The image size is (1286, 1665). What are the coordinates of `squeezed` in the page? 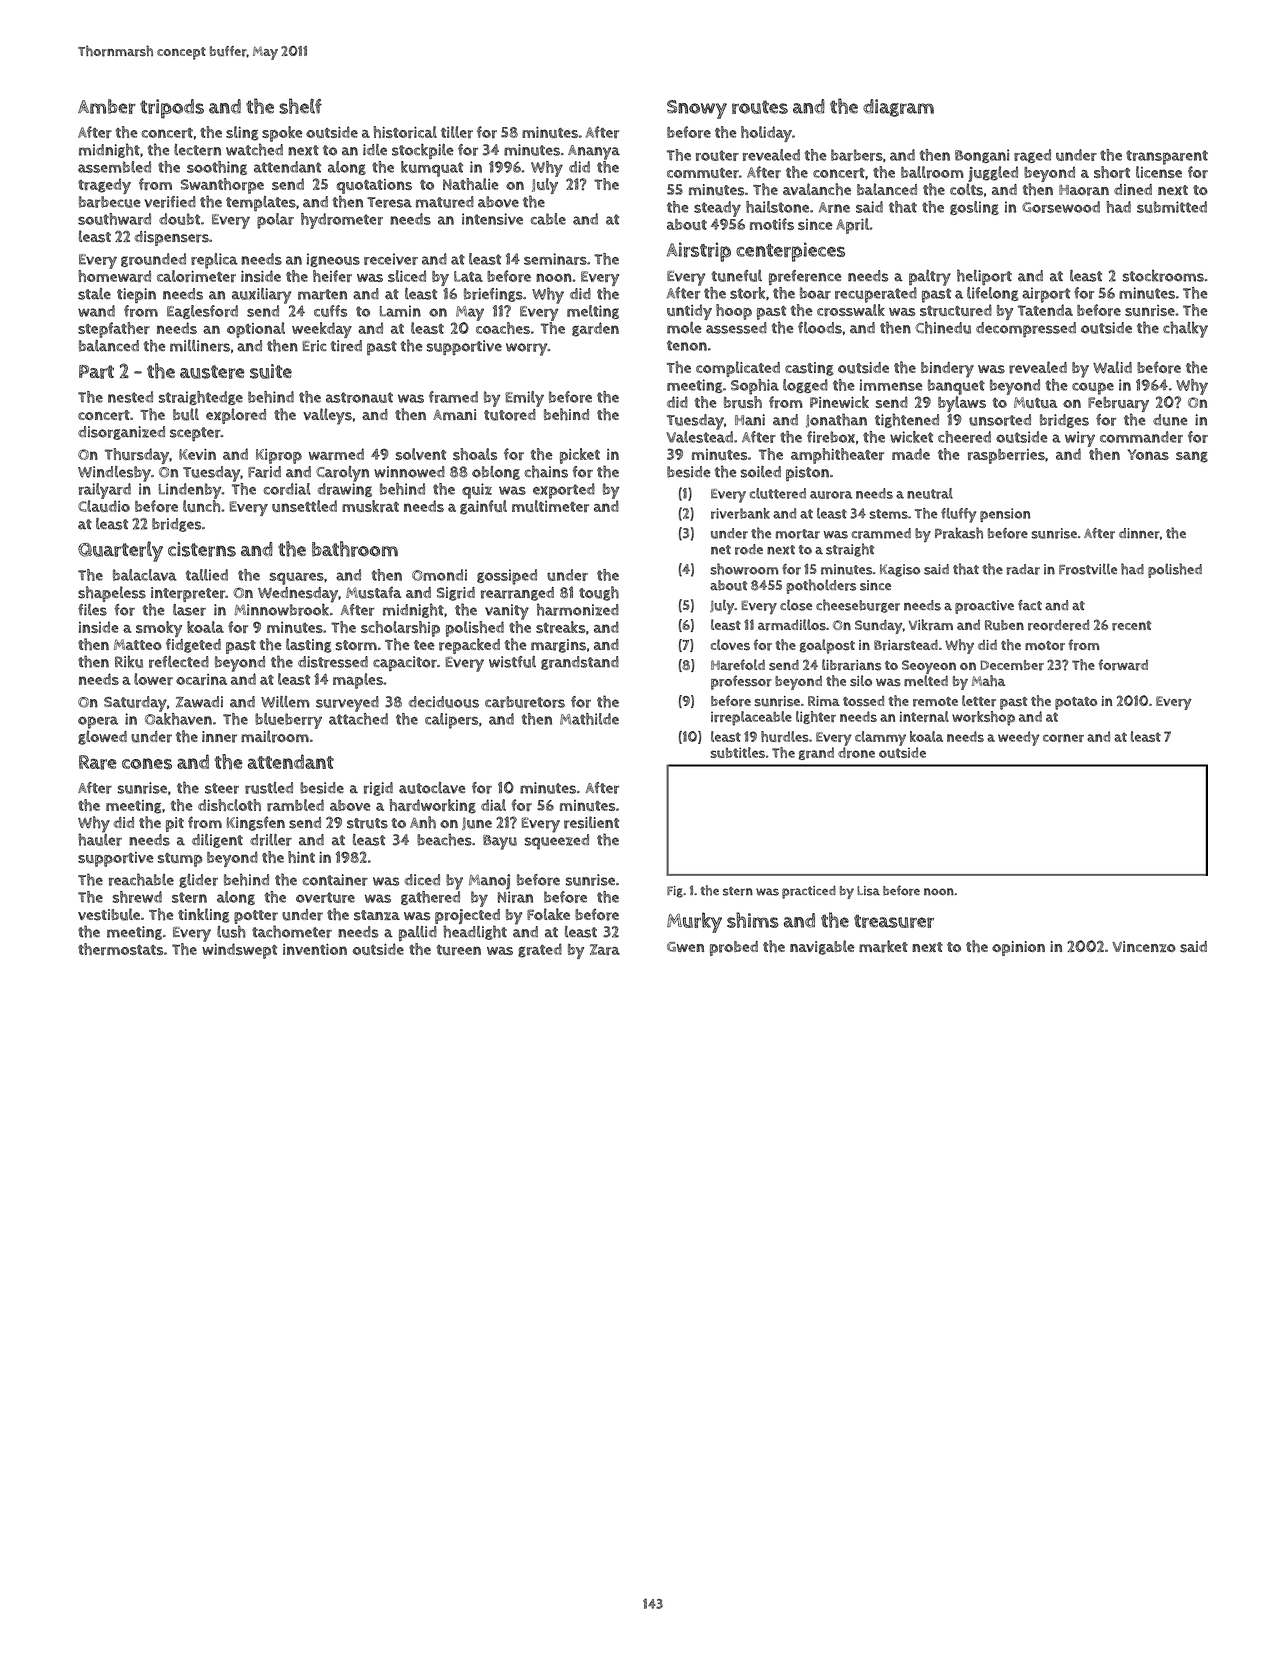 It's located at (557, 842).
